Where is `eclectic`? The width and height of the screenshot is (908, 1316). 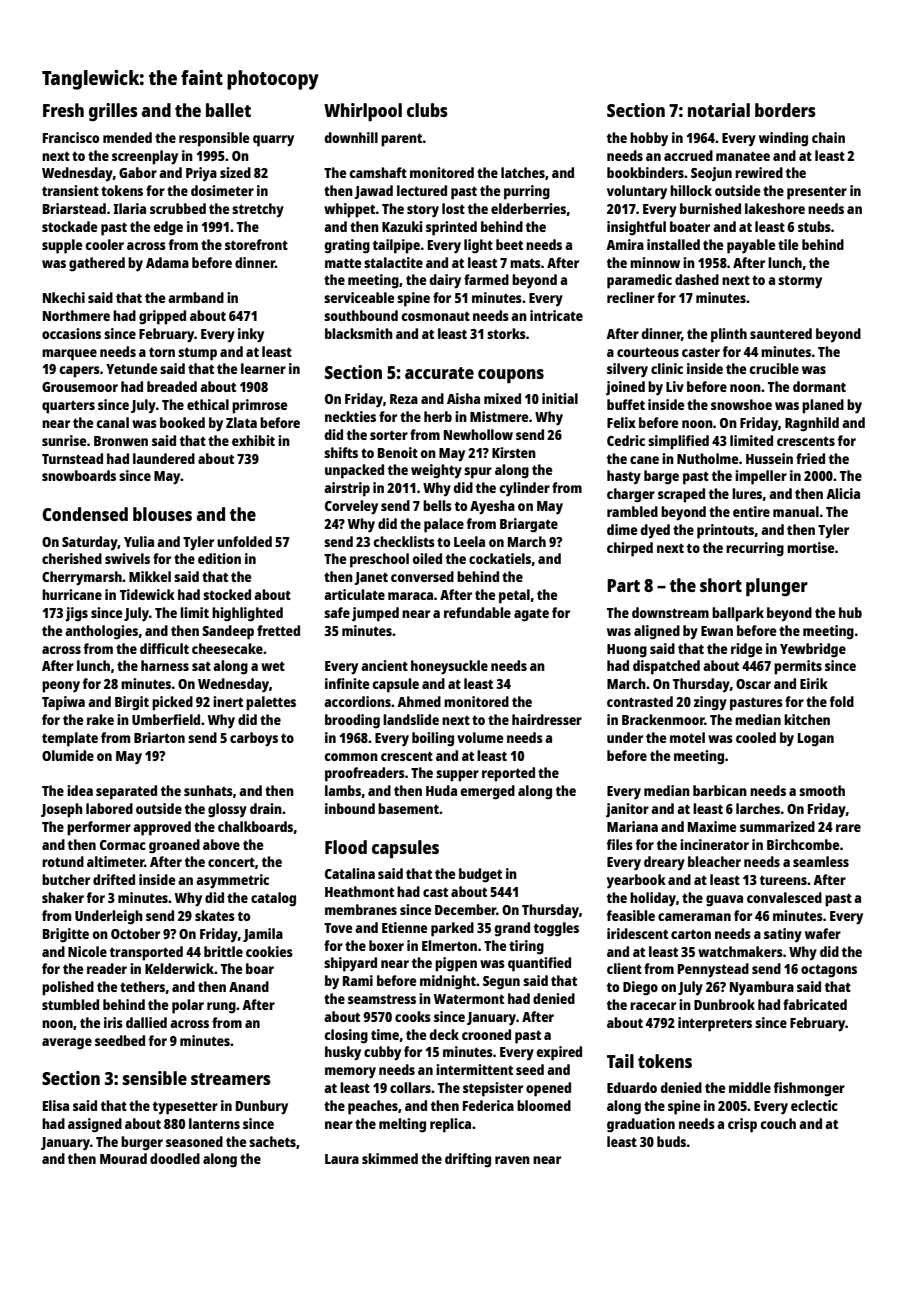 eclectic is located at coordinates (814, 1105).
